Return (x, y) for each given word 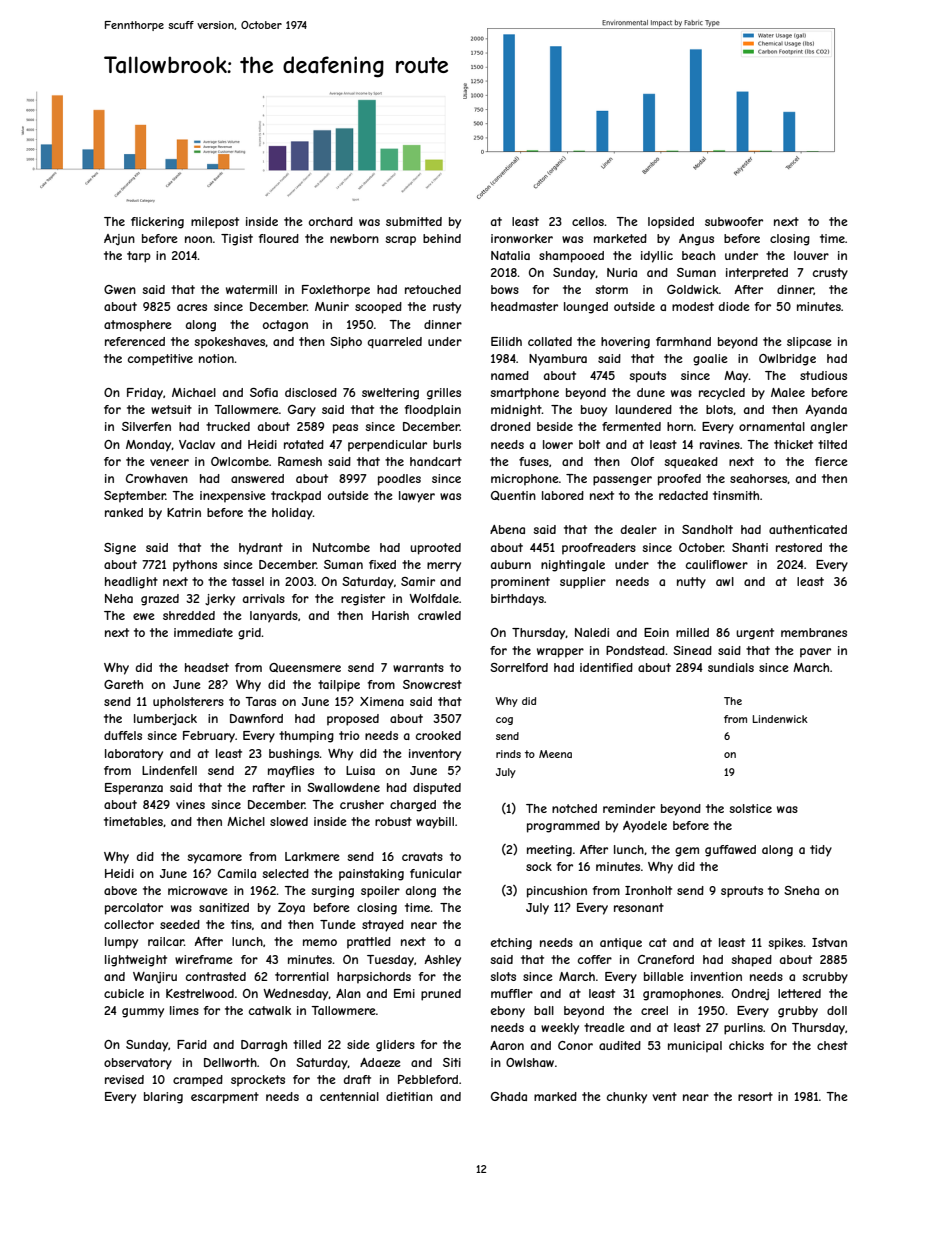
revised (124, 1079)
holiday (292, 514)
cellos (588, 221)
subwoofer (734, 221)
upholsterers (188, 703)
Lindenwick (780, 719)
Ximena (382, 701)
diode (734, 306)
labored (563, 495)
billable (664, 976)
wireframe (204, 959)
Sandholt (707, 529)
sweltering (390, 394)
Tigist (237, 240)
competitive (160, 360)
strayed (383, 926)
